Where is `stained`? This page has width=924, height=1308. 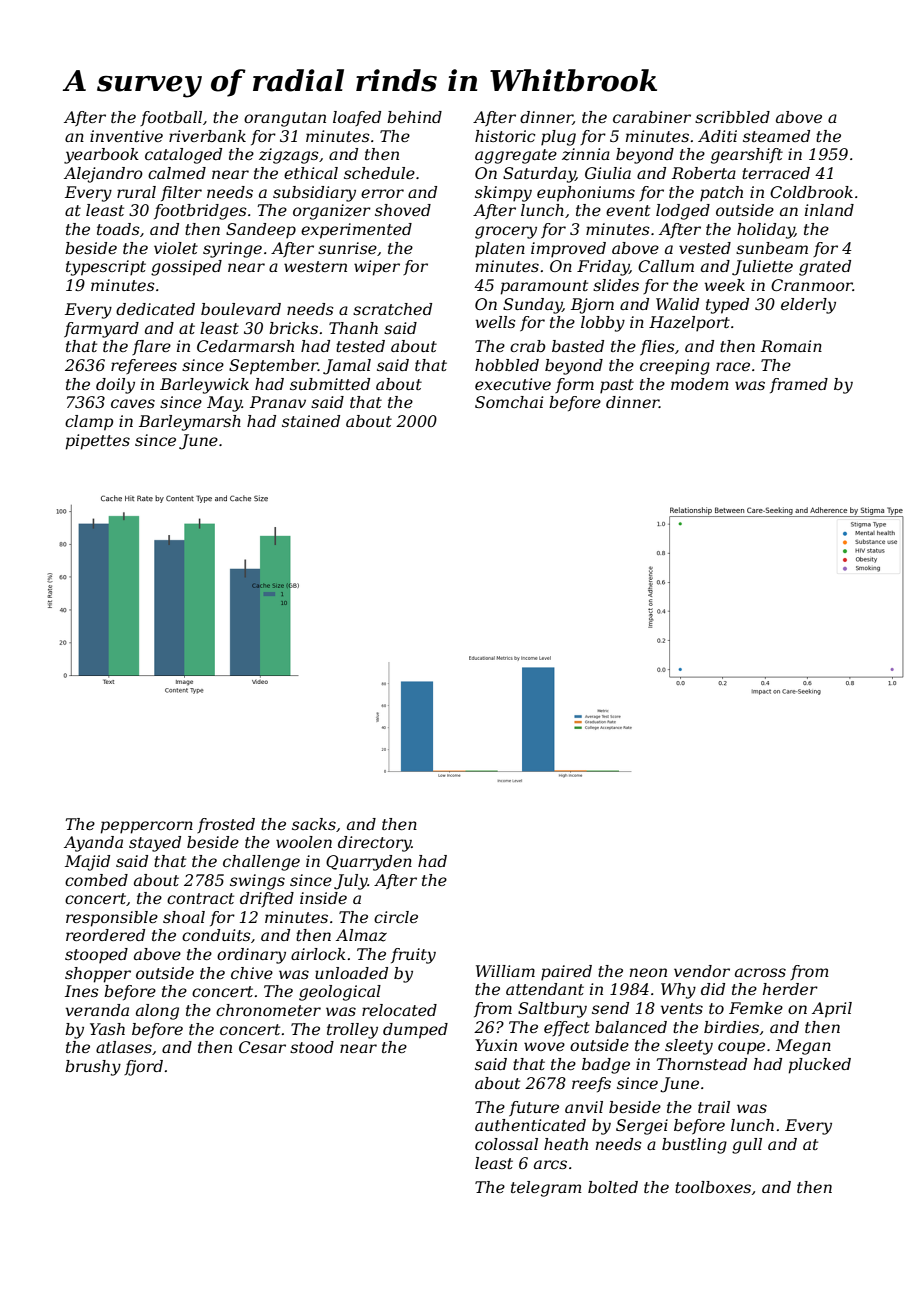
stained is located at coordinates (311, 421).
